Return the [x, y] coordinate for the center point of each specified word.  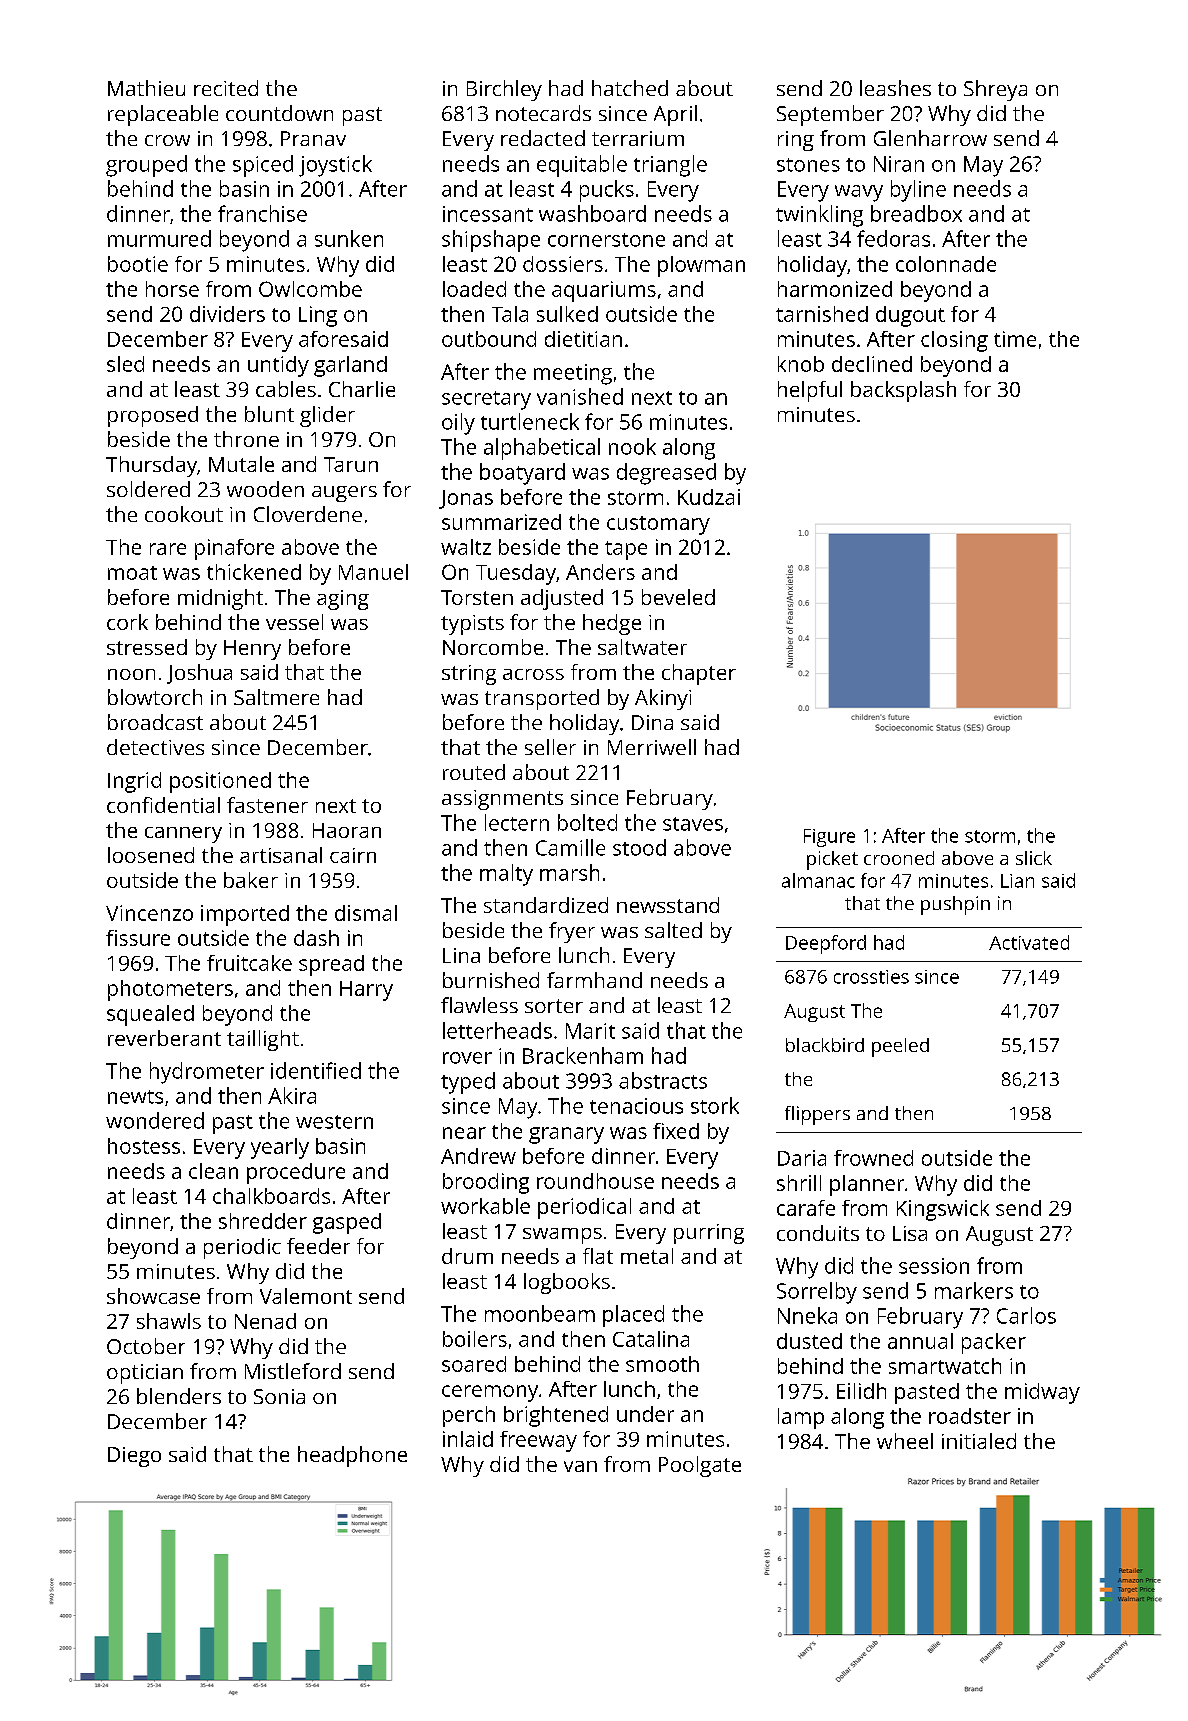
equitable [582, 166]
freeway [538, 1441]
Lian [1017, 881]
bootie [138, 264]
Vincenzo [149, 913]
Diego [134, 1457]
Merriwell [652, 747]
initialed [979, 1441]
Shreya [995, 90]
